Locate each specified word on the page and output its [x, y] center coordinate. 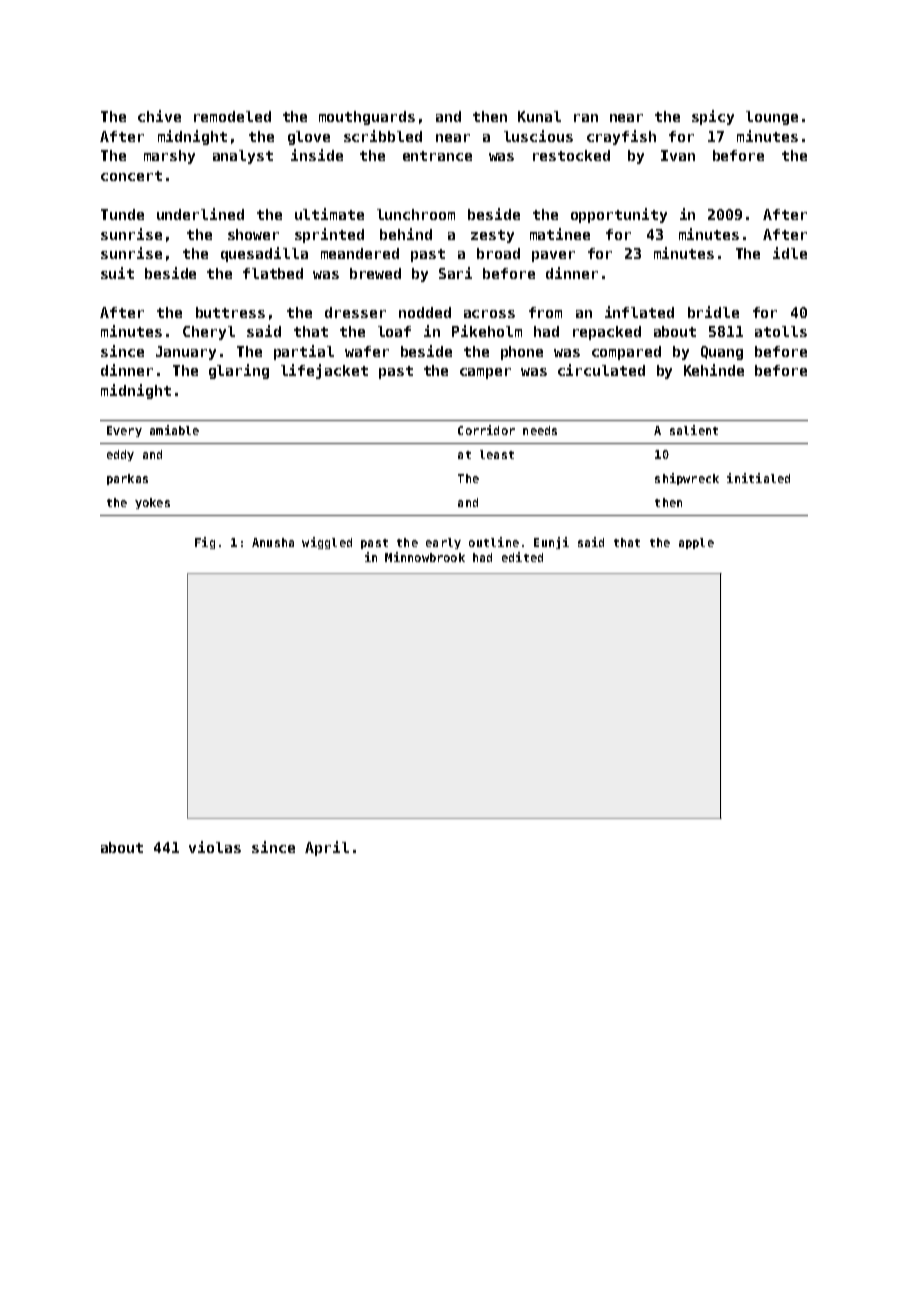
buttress [230, 312]
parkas [127, 479]
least [497, 454]
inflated [639, 312]
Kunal [539, 116]
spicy [713, 117]
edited [522, 557]
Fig [205, 543]
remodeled [232, 116]
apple [696, 543]
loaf [394, 331]
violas [215, 847]
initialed [758, 478]
